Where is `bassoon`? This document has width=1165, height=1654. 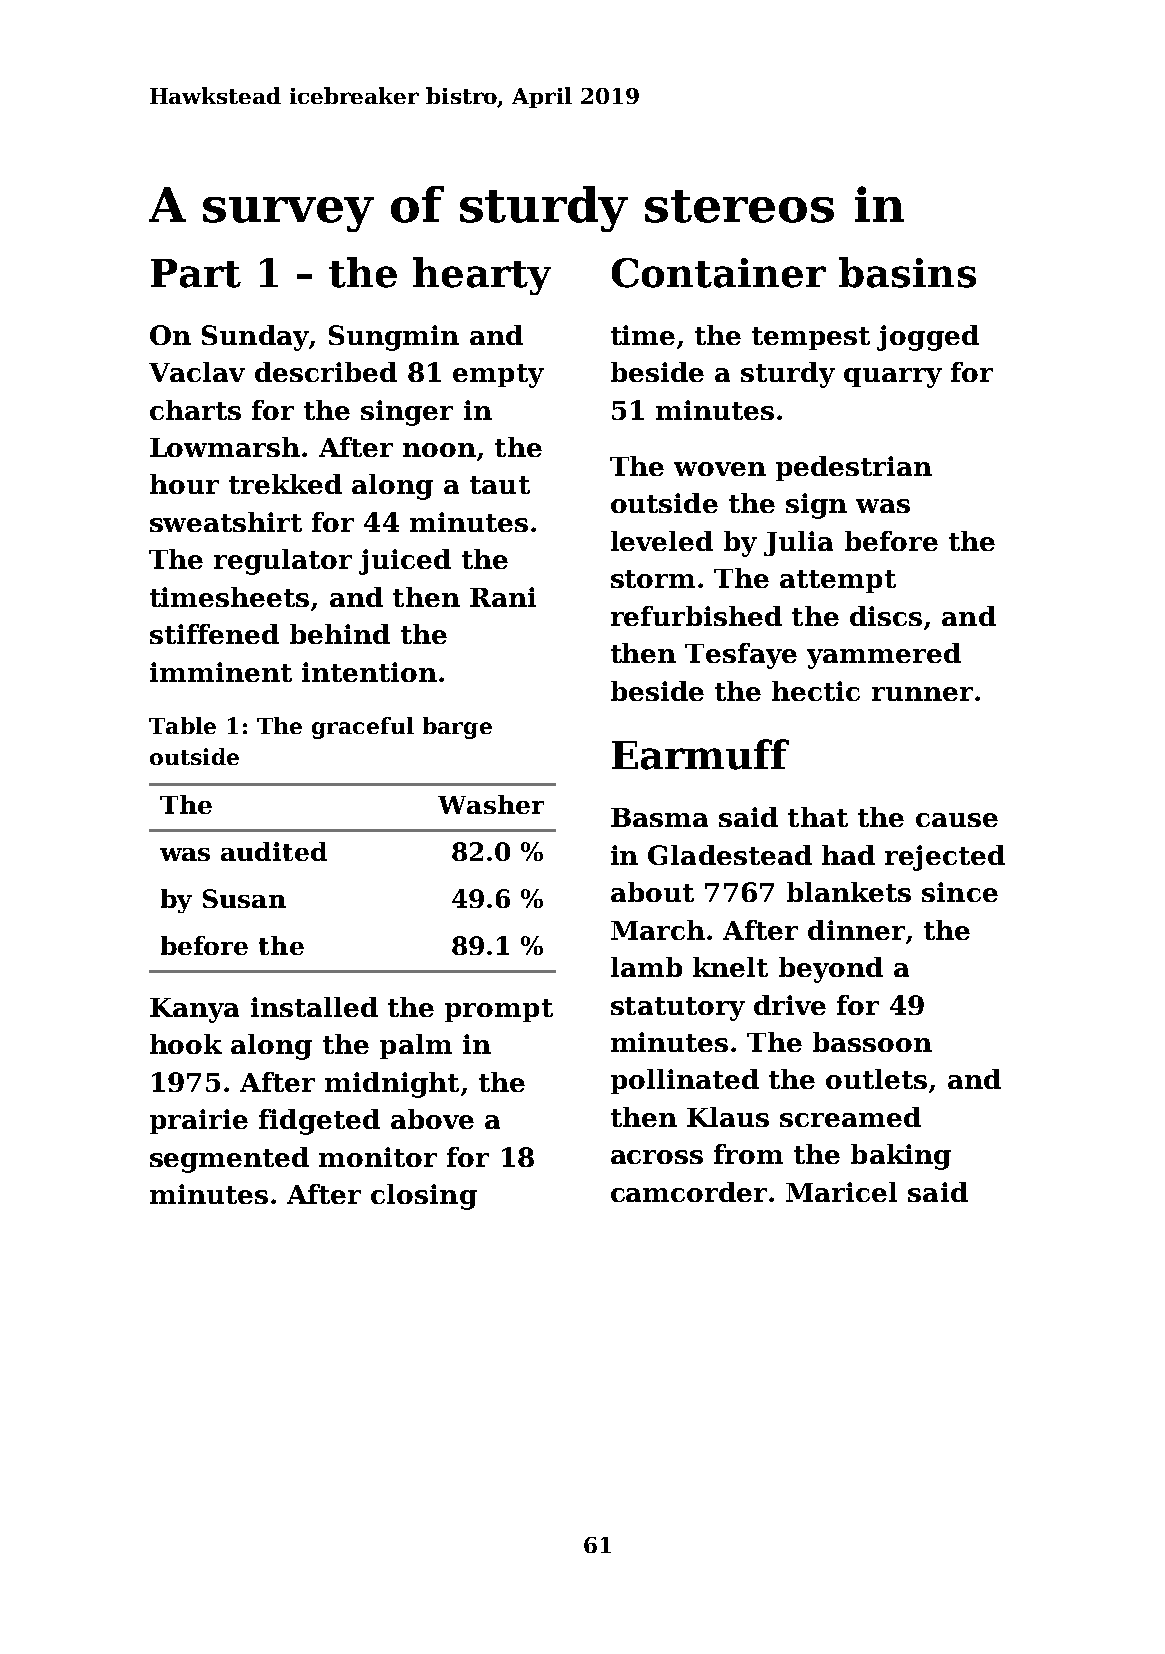
bassoon is located at coordinates (872, 1042).
